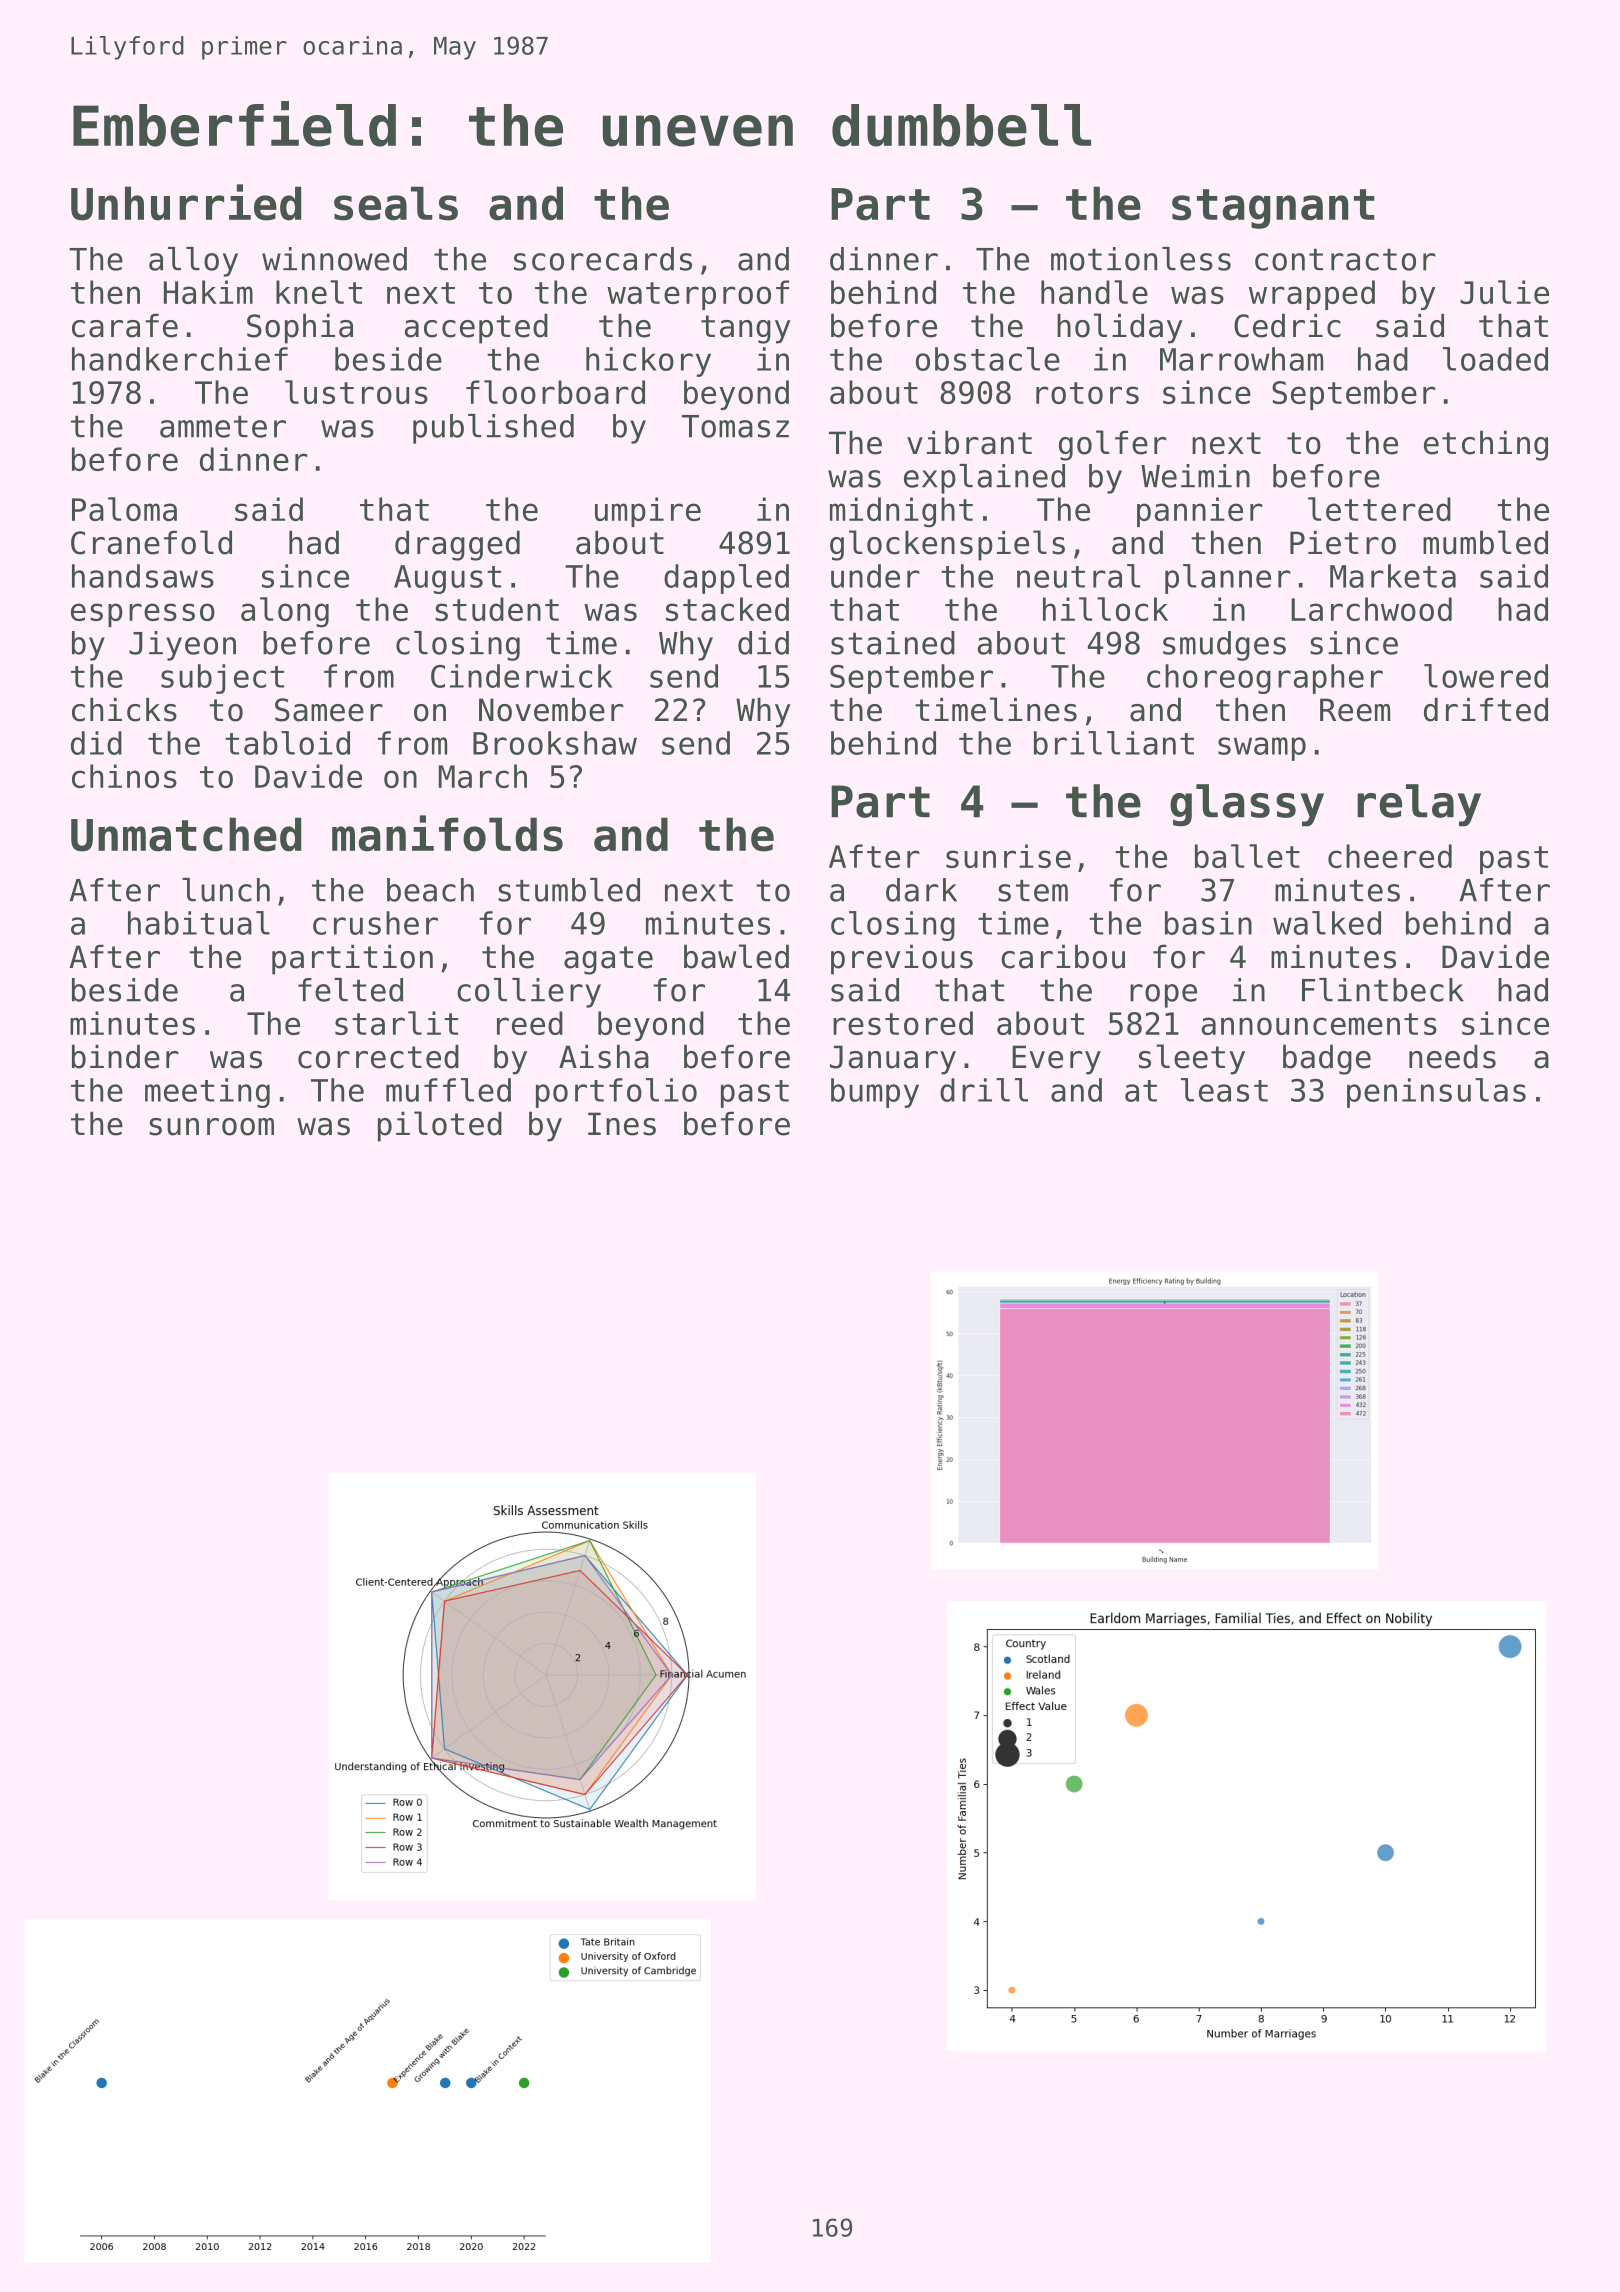  I want to click on habitual, so click(199, 923).
